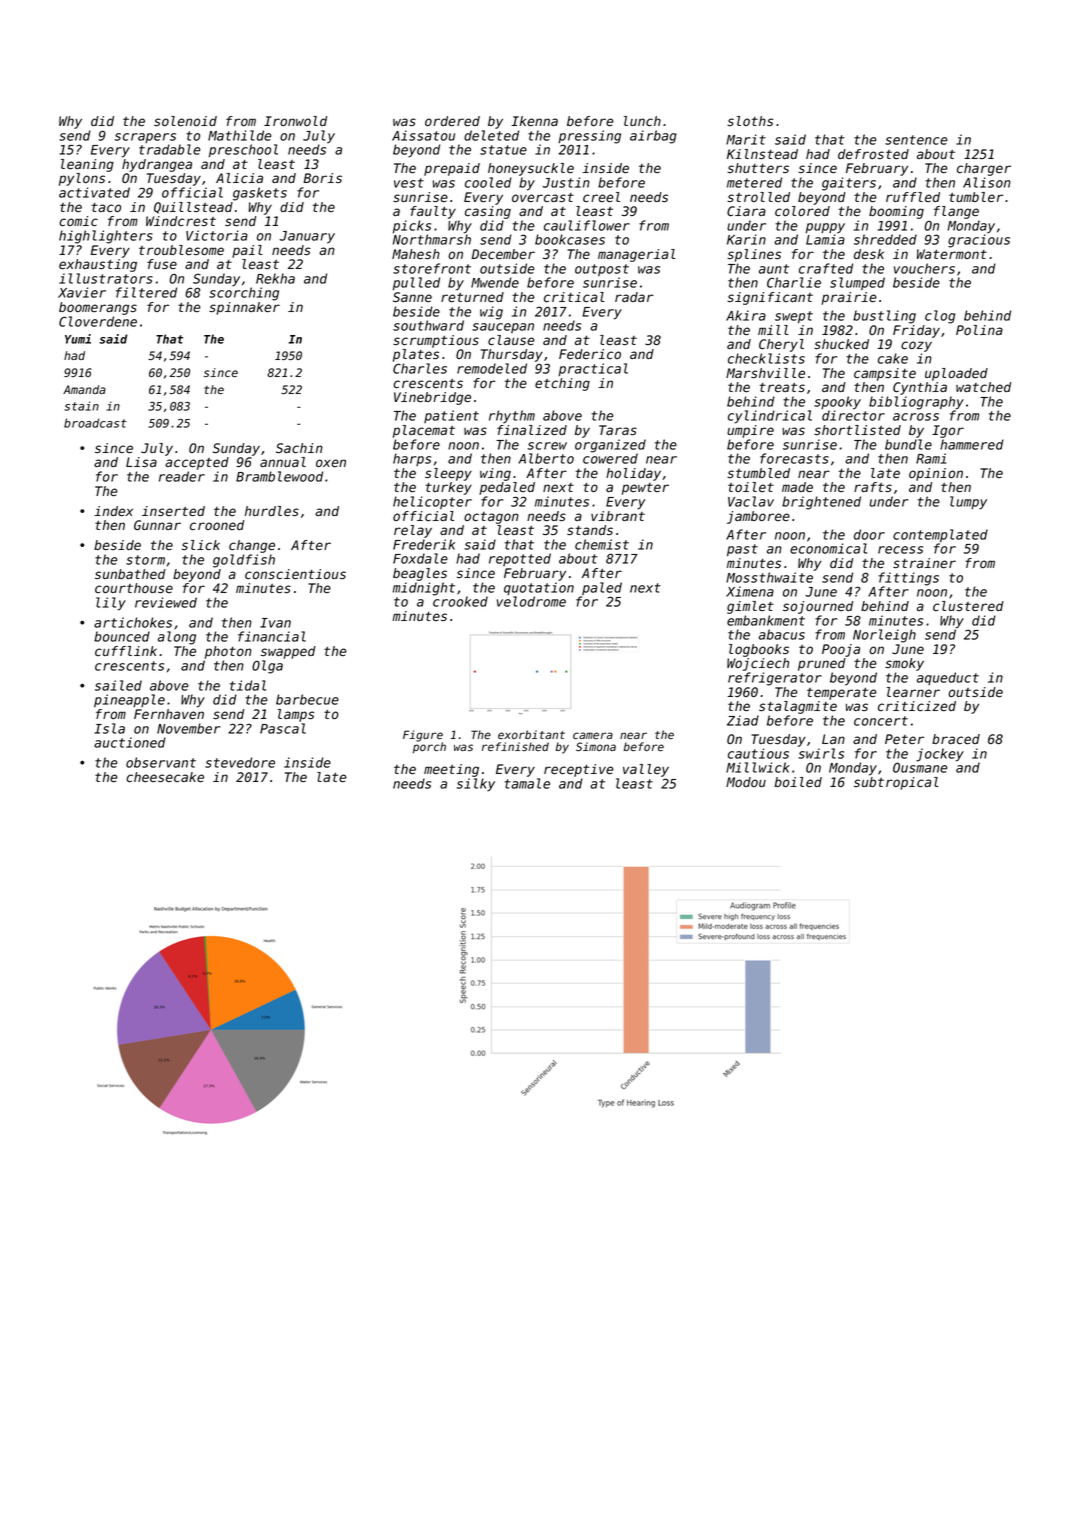 The height and width of the screenshot is (1524, 1077). I want to click on charger, so click(984, 169).
